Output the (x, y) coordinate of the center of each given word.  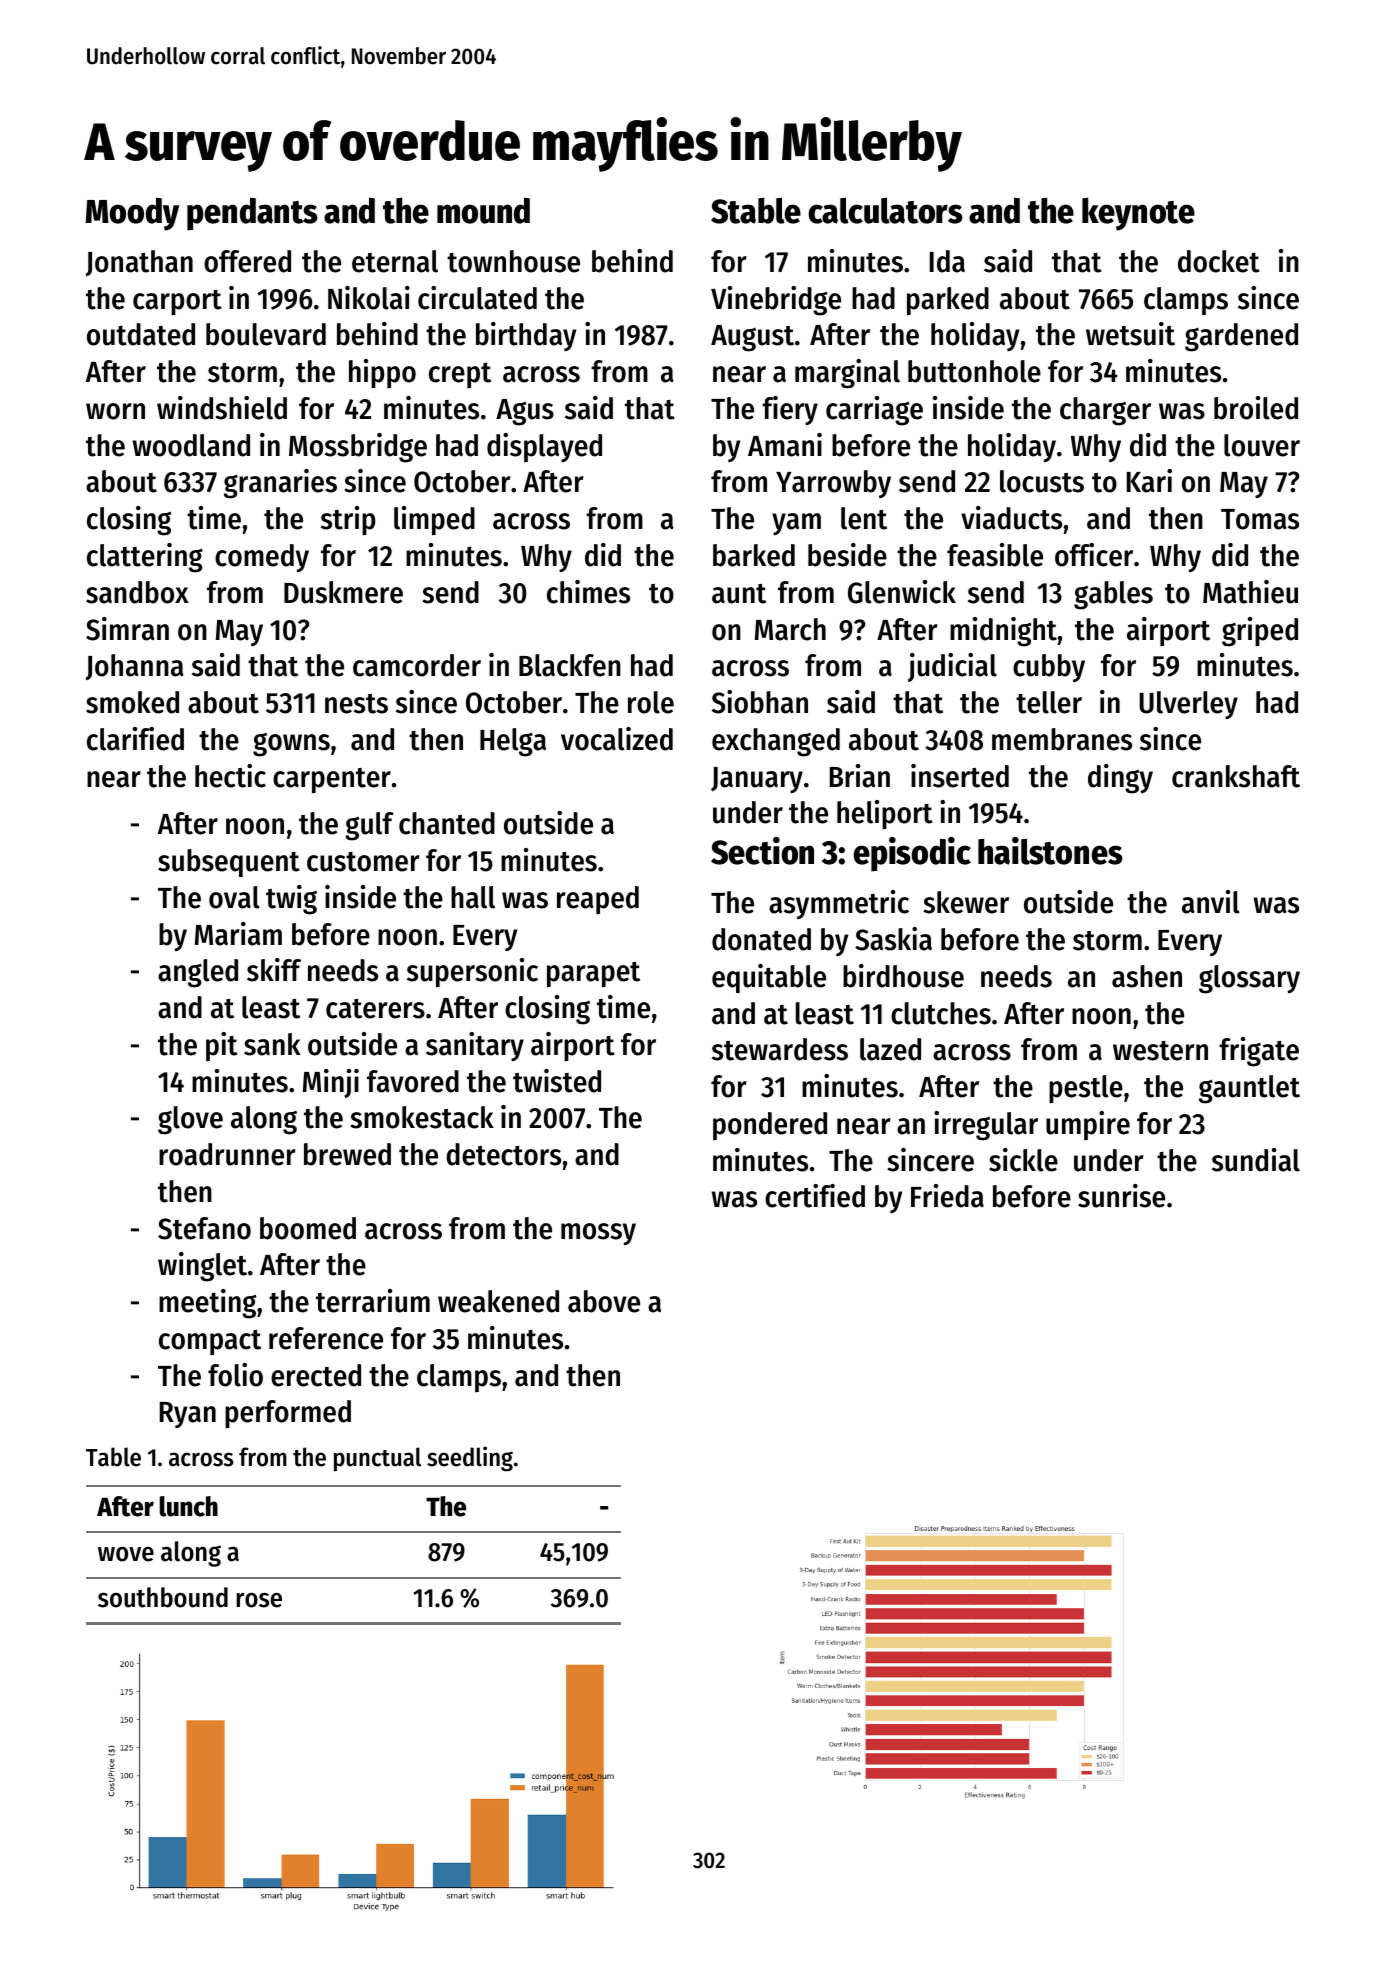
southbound (163, 1597)
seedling (470, 1459)
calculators (885, 210)
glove (190, 1120)
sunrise (1121, 1196)
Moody (132, 214)
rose (259, 1600)
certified (815, 1196)
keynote (1138, 214)
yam (796, 524)
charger (1105, 411)
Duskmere (343, 592)
